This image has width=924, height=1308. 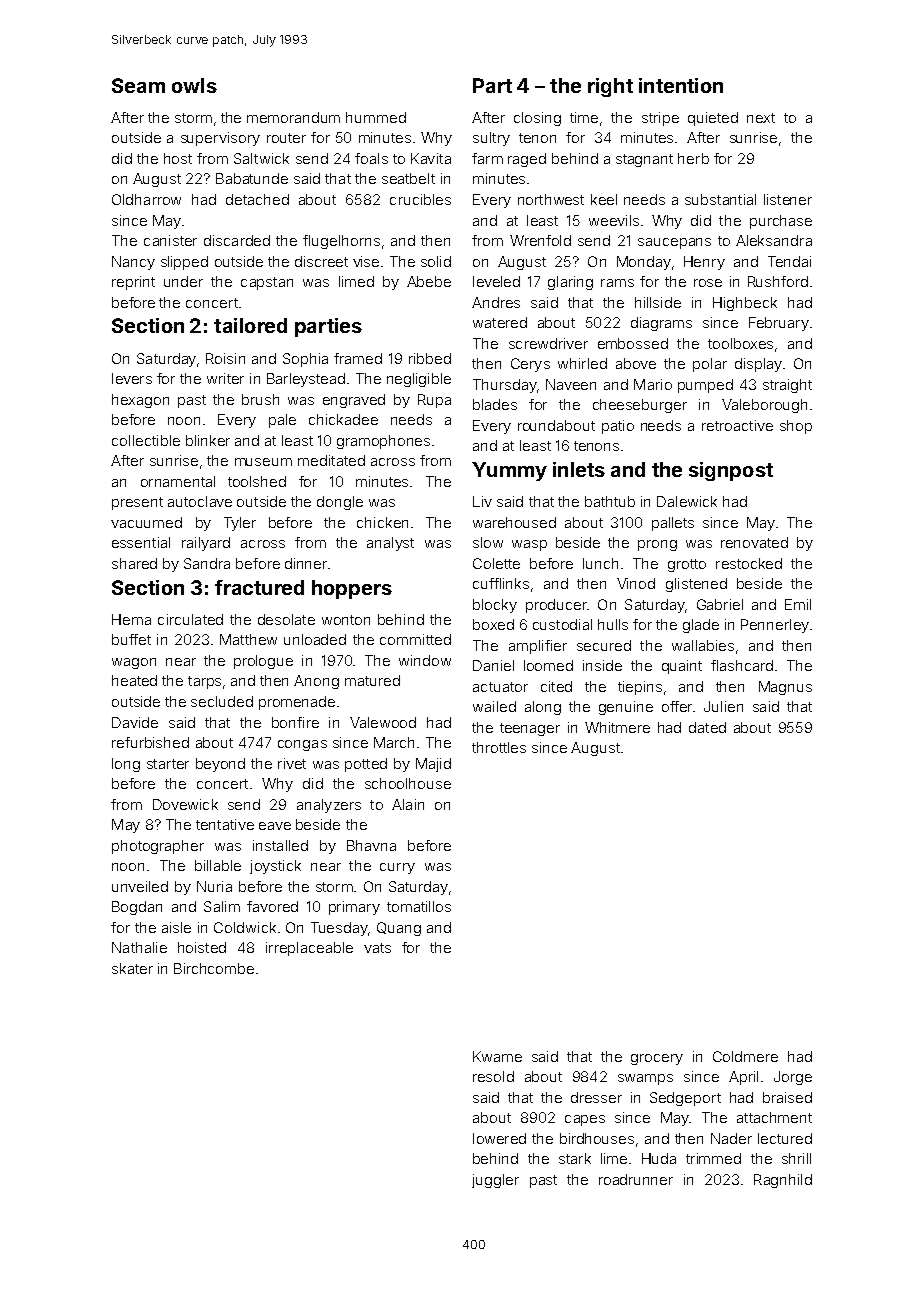 I want to click on owls, so click(x=194, y=85).
